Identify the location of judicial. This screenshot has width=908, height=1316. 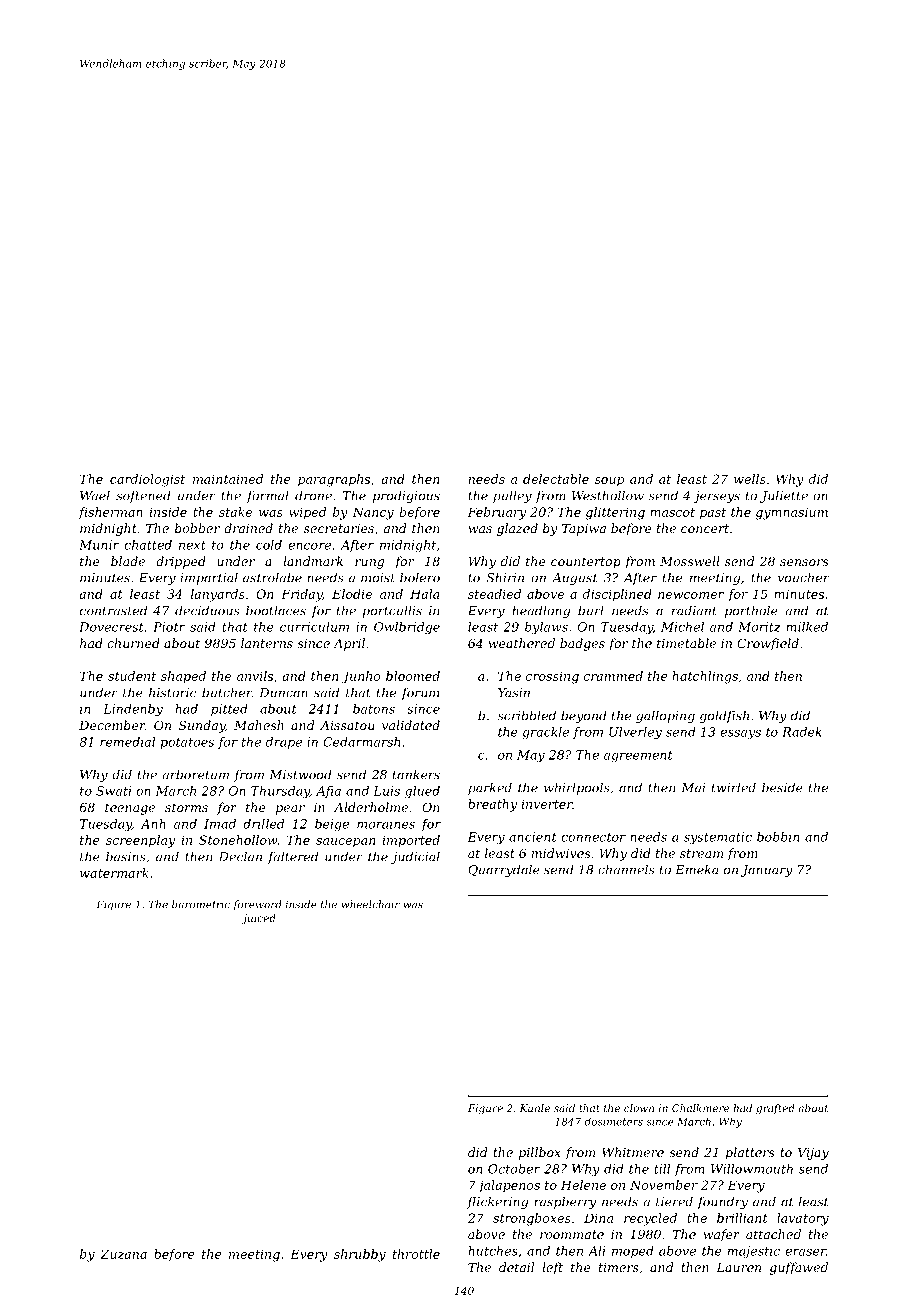
(415, 857).
